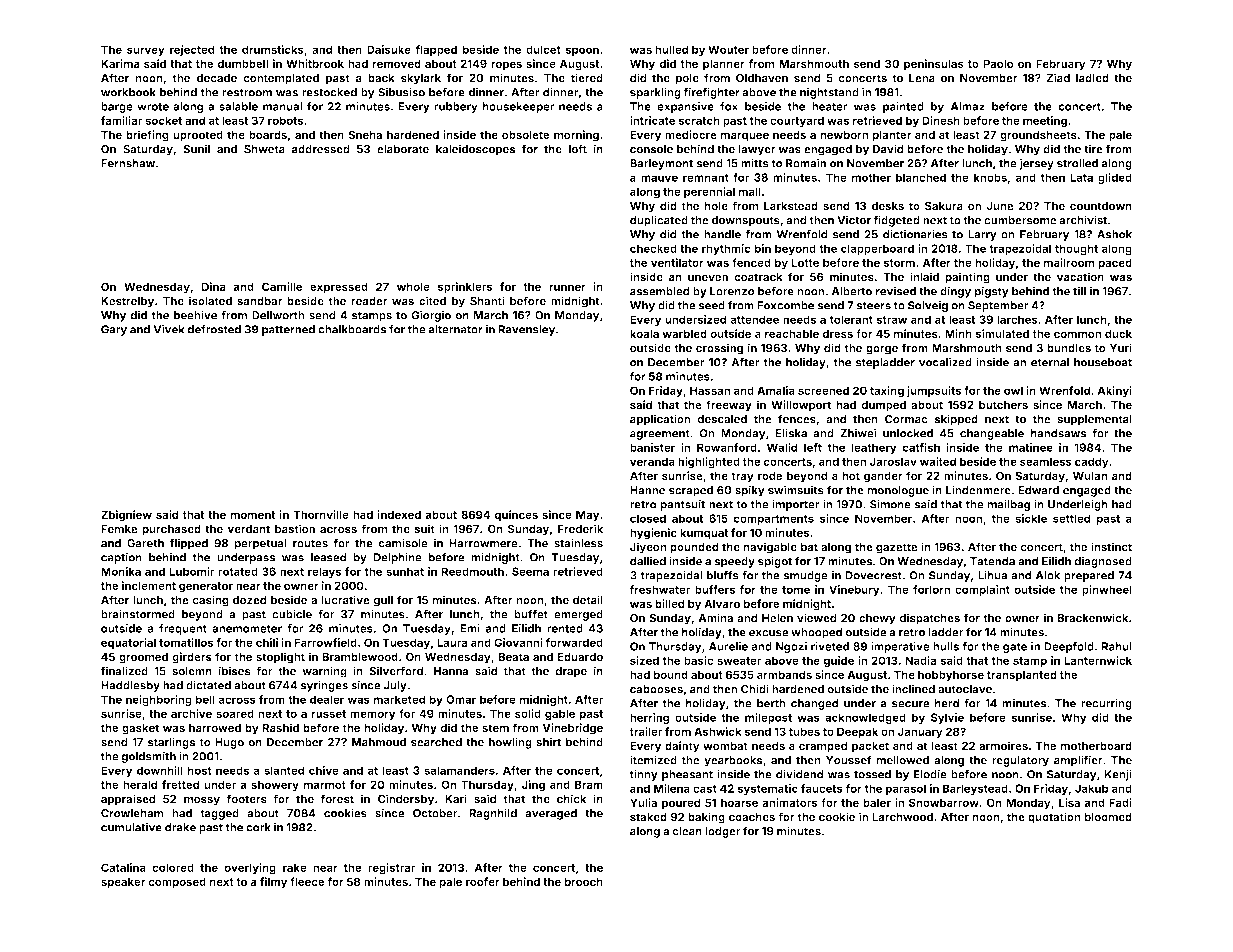  What do you see at coordinates (1059, 433) in the page?
I see `handsaws` at bounding box center [1059, 433].
